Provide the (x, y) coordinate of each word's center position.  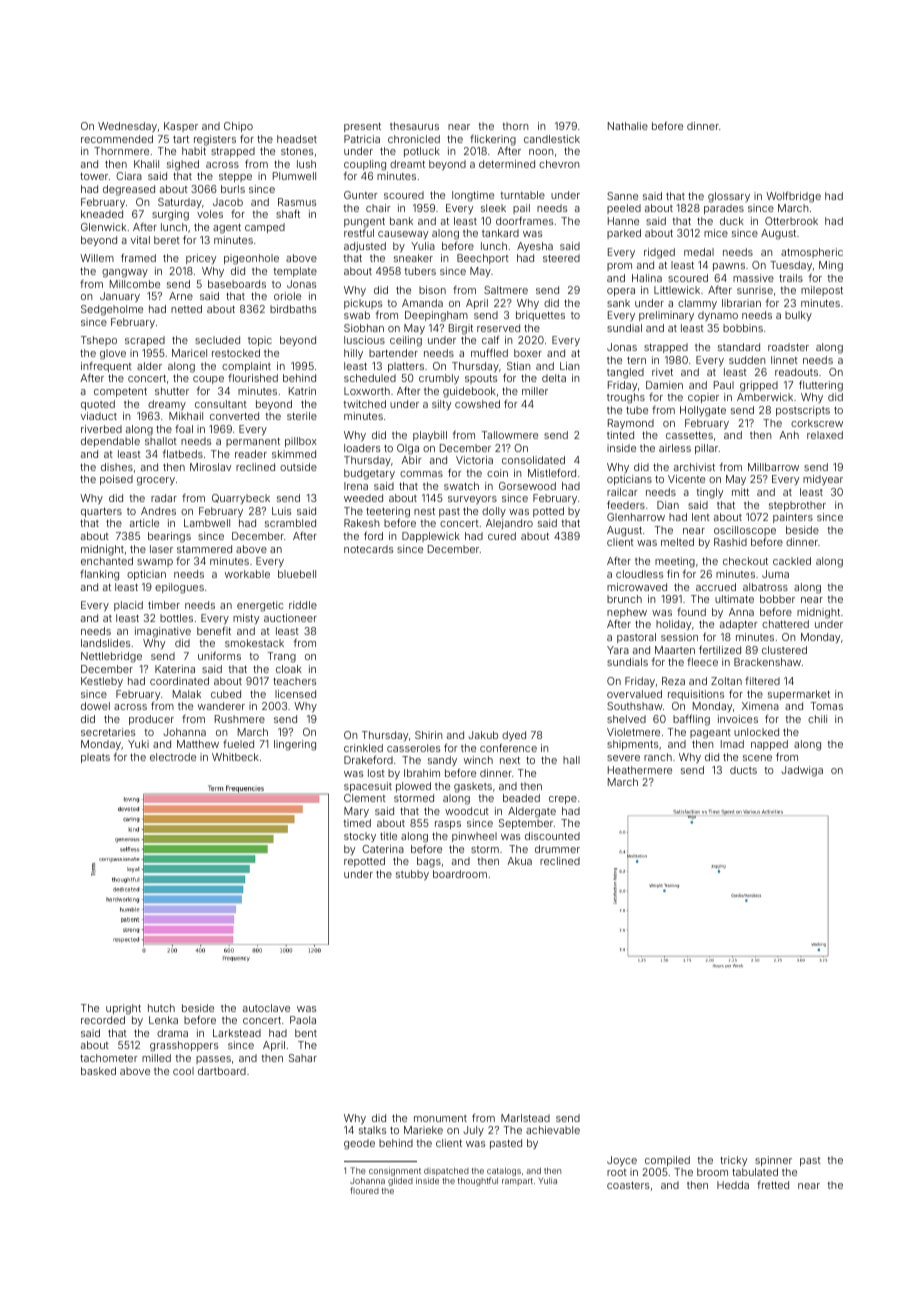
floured (364, 1190)
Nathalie (628, 126)
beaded (521, 798)
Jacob (228, 202)
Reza (673, 681)
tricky (733, 1161)
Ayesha (535, 247)
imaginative (163, 632)
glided (400, 1181)
